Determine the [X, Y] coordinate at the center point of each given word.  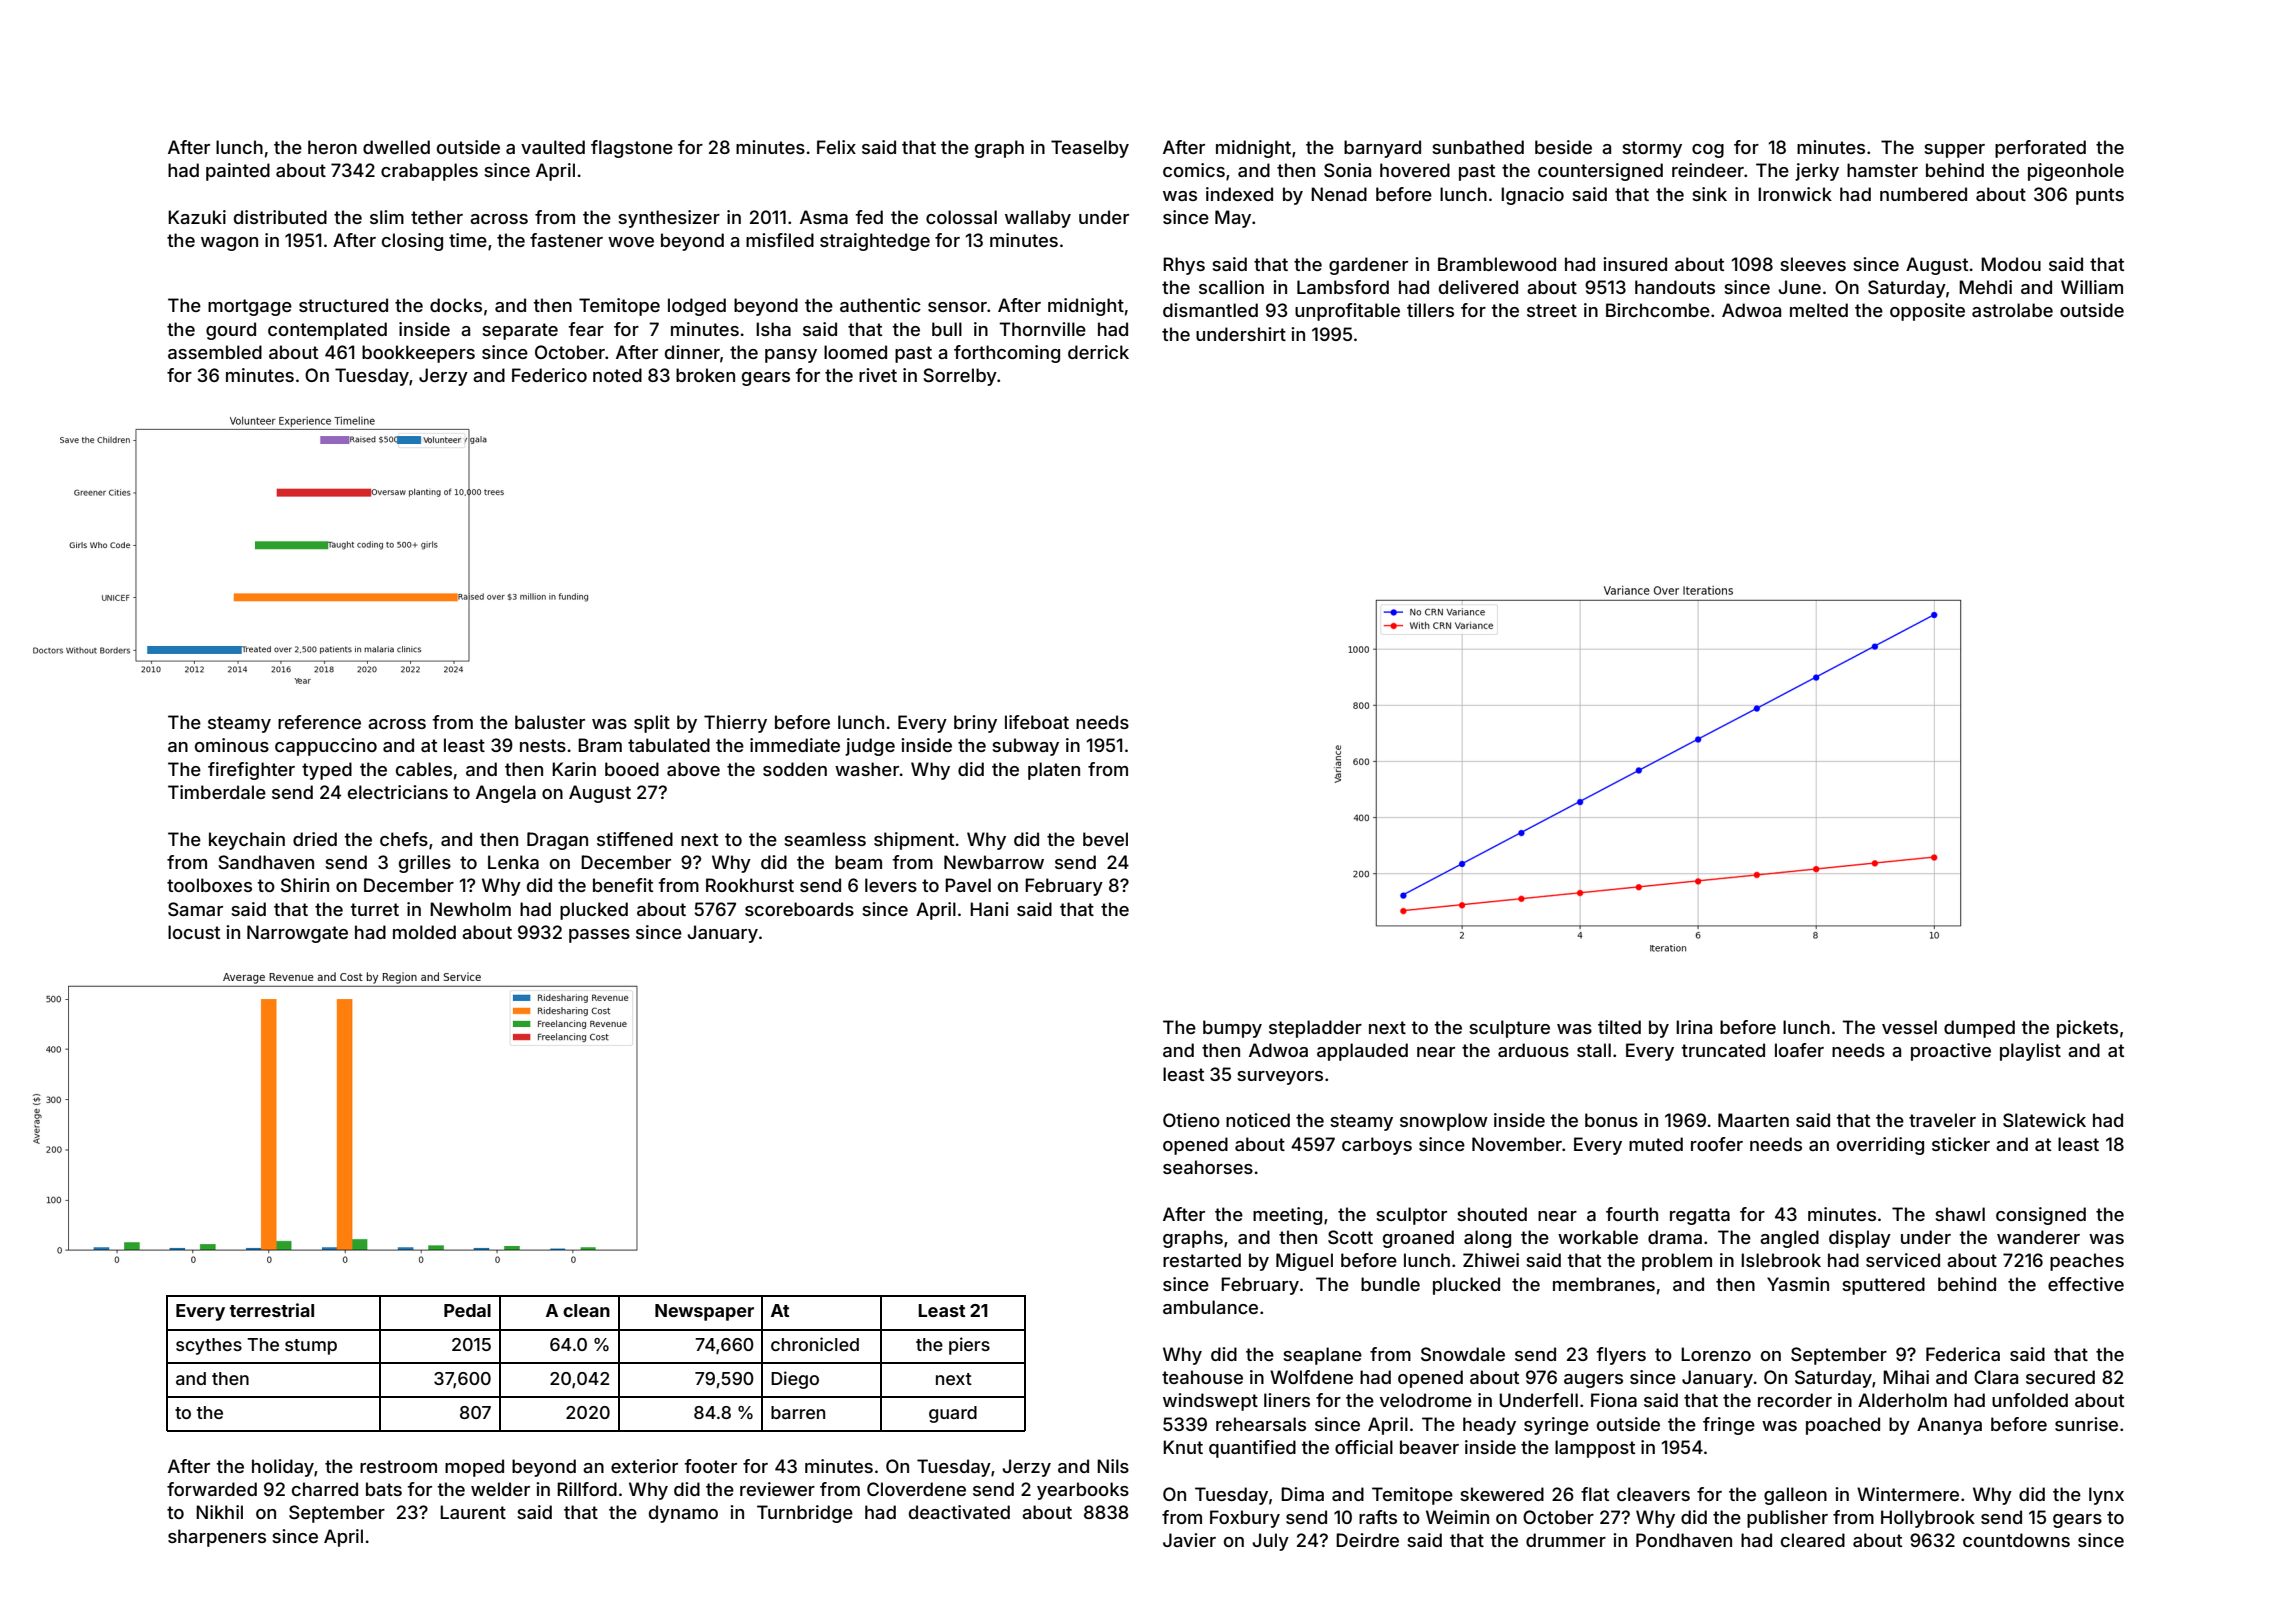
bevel [1105, 839]
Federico [549, 375]
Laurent [473, 1512]
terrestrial [271, 1310]
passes [599, 936]
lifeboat [1037, 722]
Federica [1963, 1354]
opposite [1927, 312]
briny [975, 724]
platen [1054, 771]
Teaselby [1090, 149]
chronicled [815, 1344]
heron [332, 147]
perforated [2040, 149]
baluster [550, 722]
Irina [1694, 1027]
